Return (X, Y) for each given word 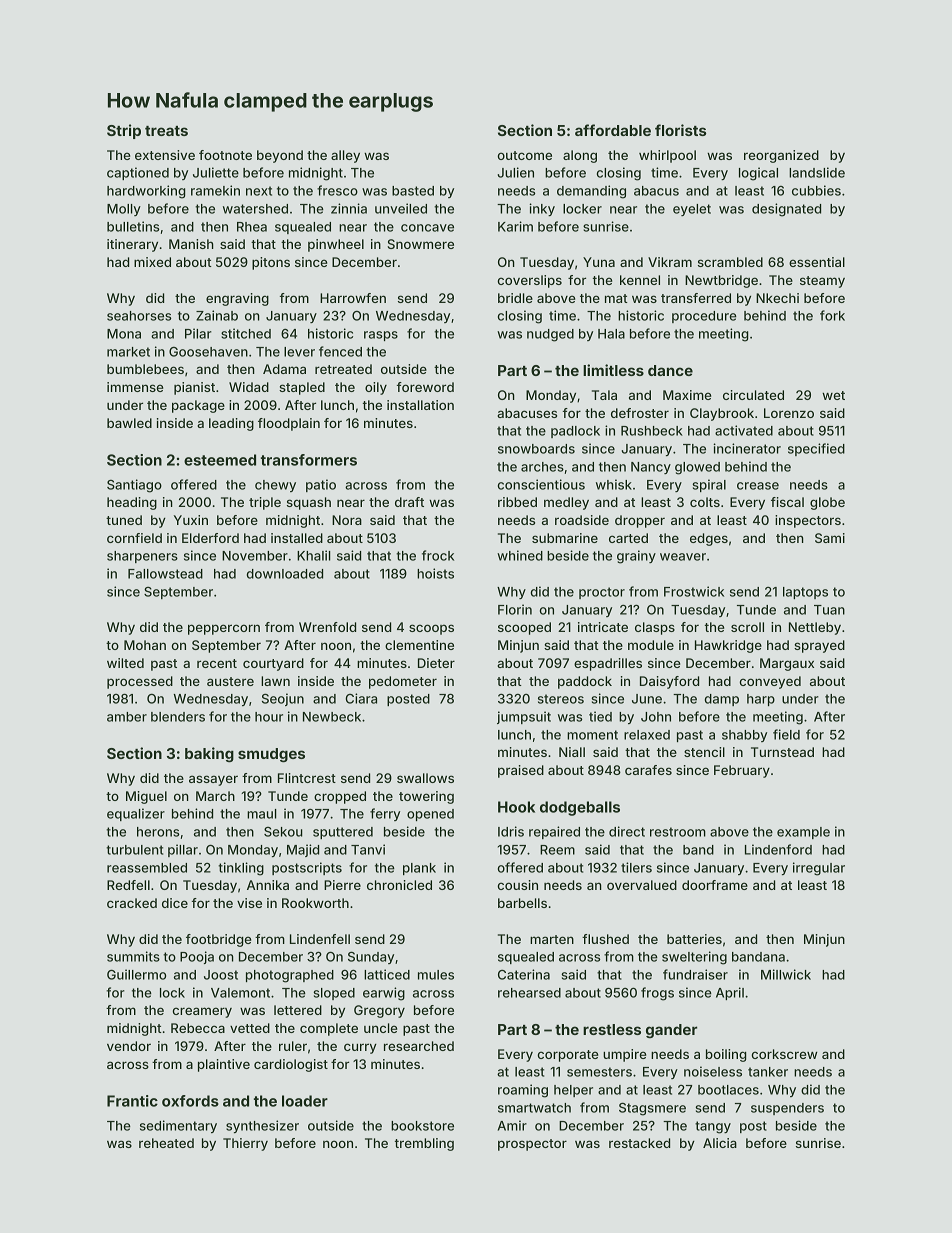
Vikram (670, 262)
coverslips (530, 281)
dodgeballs (580, 808)
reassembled (147, 868)
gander (671, 1031)
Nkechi (777, 298)
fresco (337, 190)
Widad (249, 387)
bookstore (422, 1126)
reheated (166, 1143)
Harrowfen (353, 298)
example (803, 833)
